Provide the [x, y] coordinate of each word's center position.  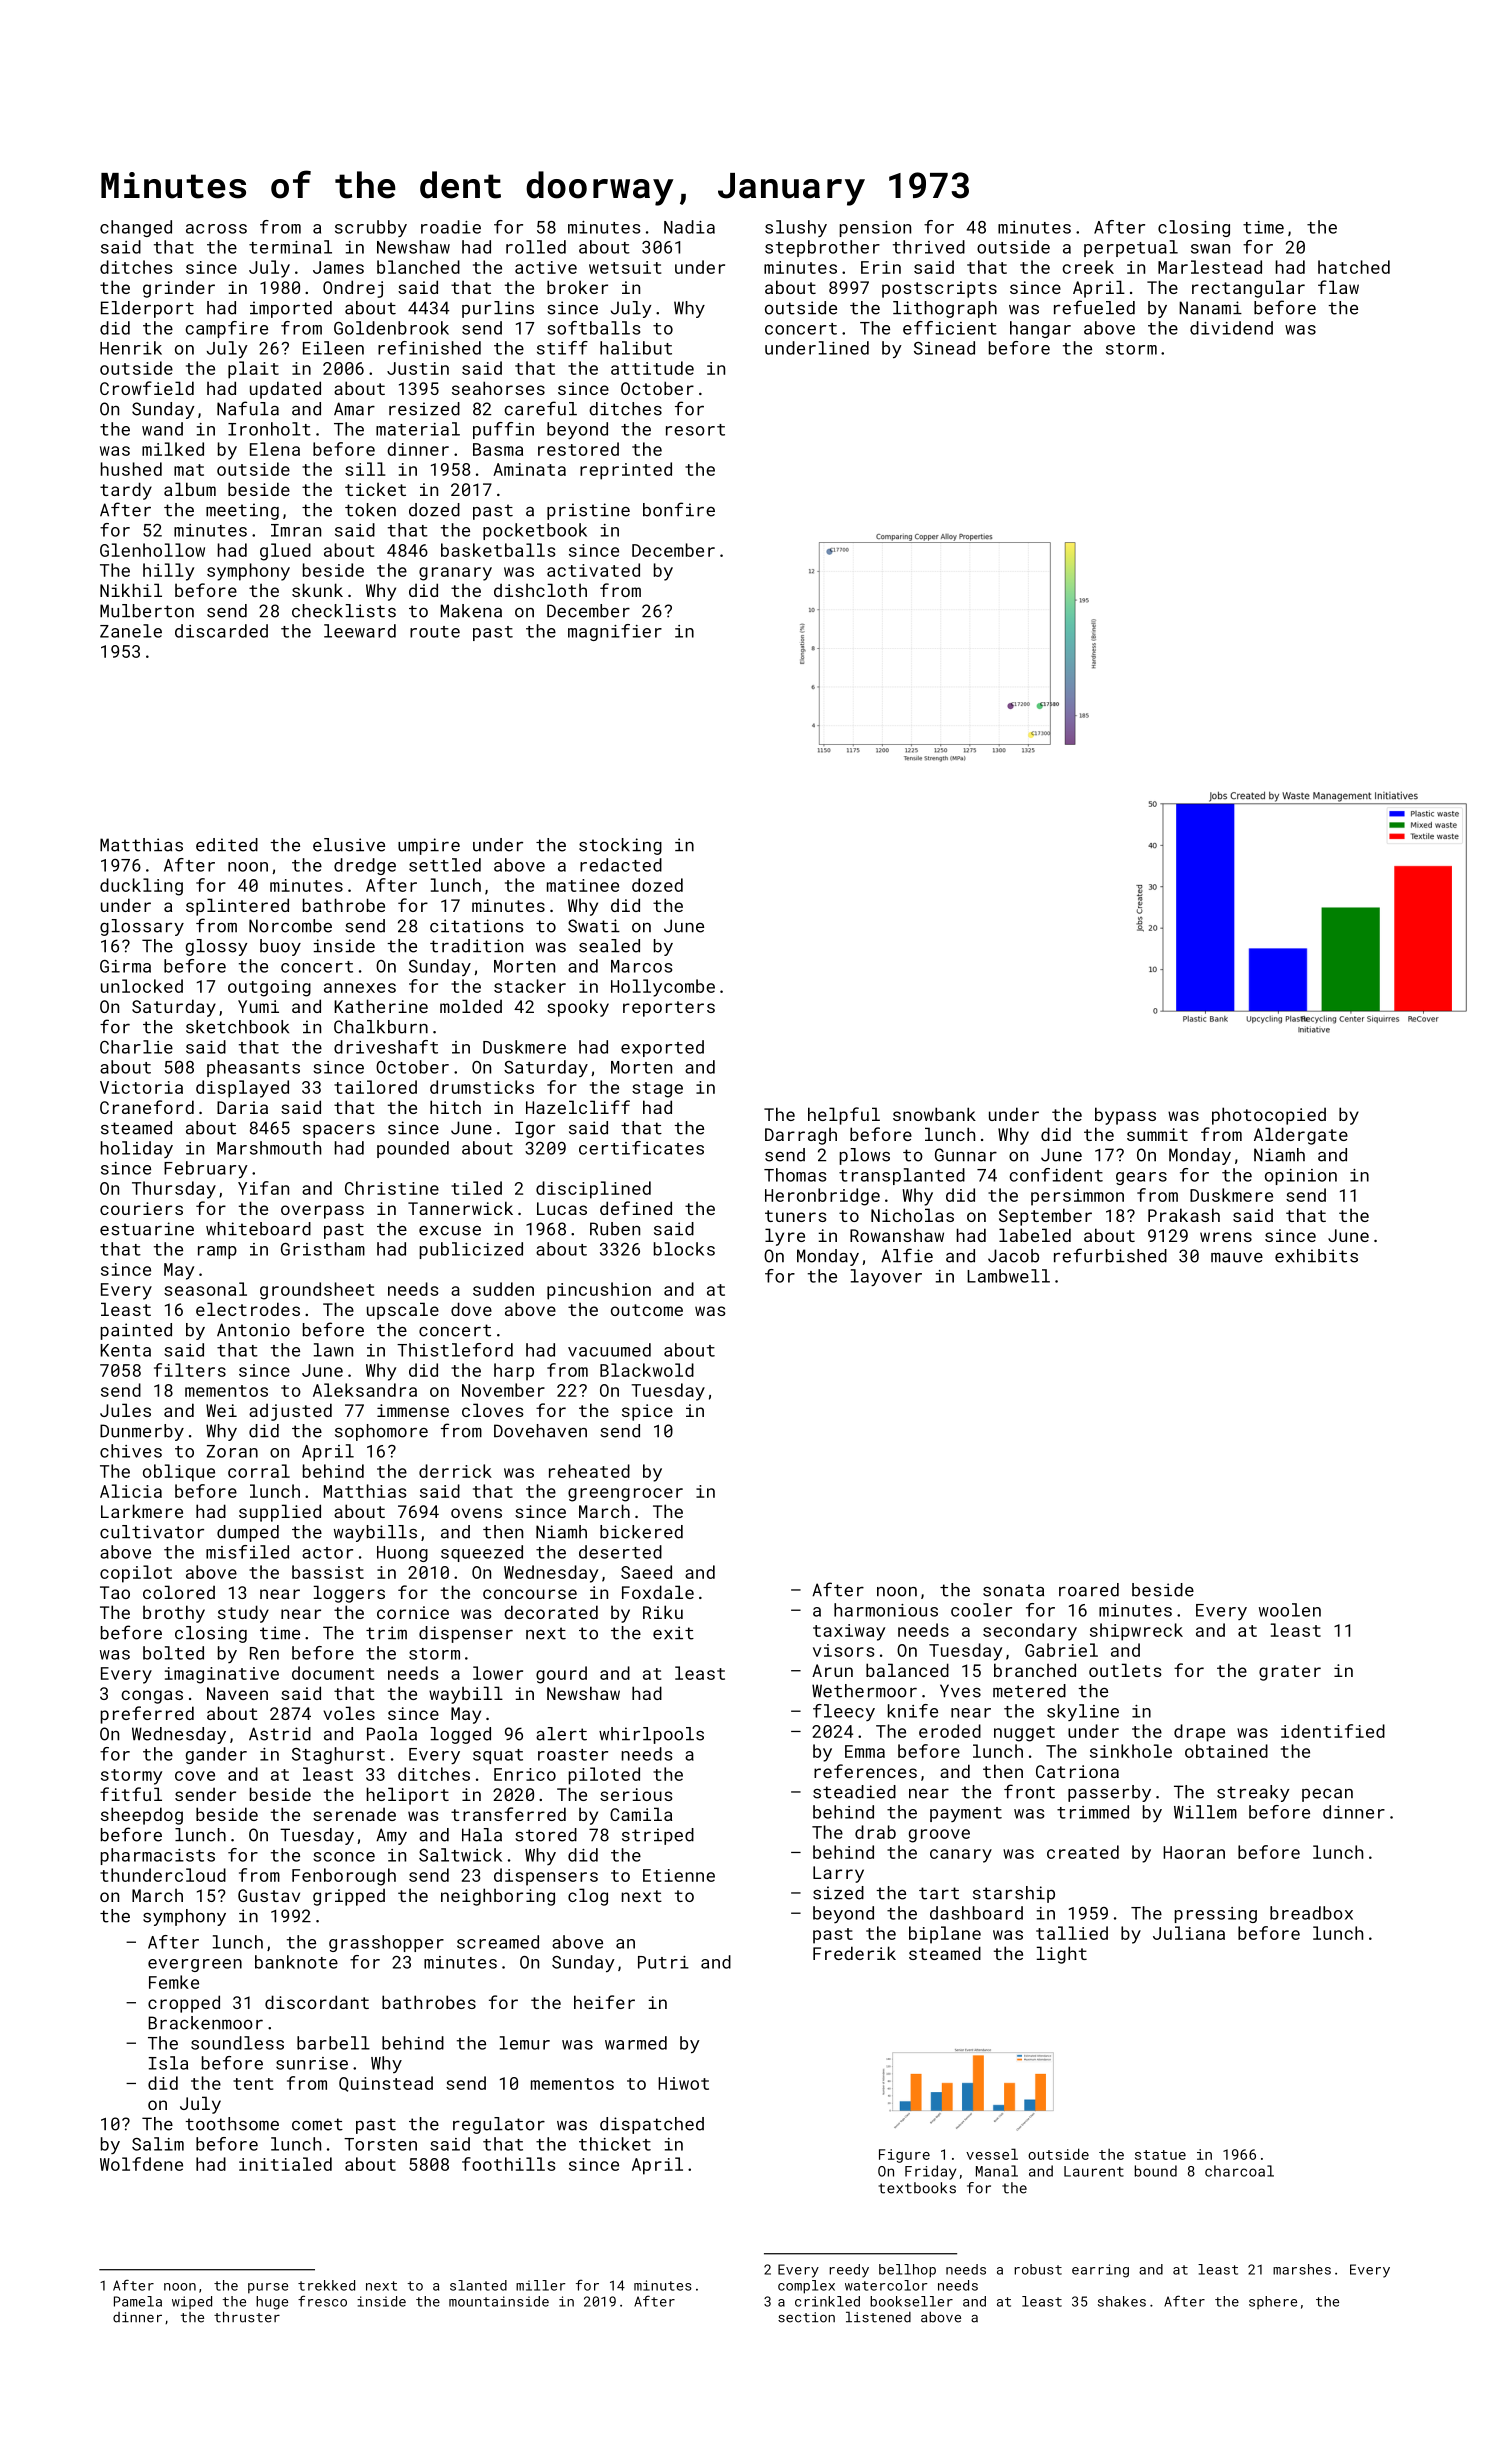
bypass [1125, 1116]
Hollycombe [663, 988]
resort [695, 430]
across [216, 229]
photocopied [1269, 1116]
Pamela [138, 2301]
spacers [339, 1131]
